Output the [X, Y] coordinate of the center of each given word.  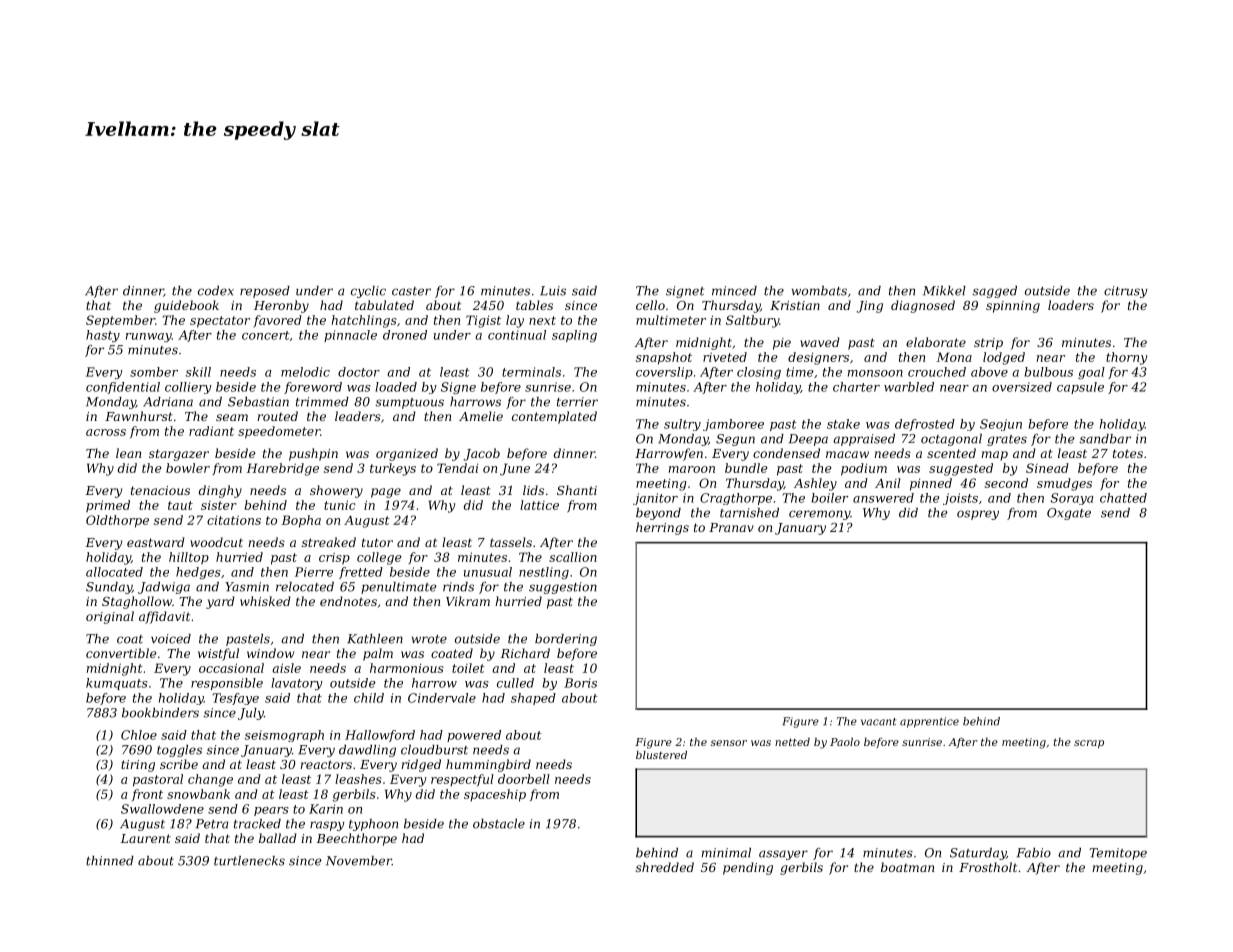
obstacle [499, 824]
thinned [110, 861]
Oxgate [1069, 514]
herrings [662, 528]
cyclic [368, 292]
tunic [340, 505]
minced [734, 291]
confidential [123, 388]
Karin [326, 809]
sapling [574, 336]
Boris [580, 683]
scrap [1089, 744]
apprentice [929, 722]
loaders [1071, 305]
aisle [286, 668]
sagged [994, 292]
